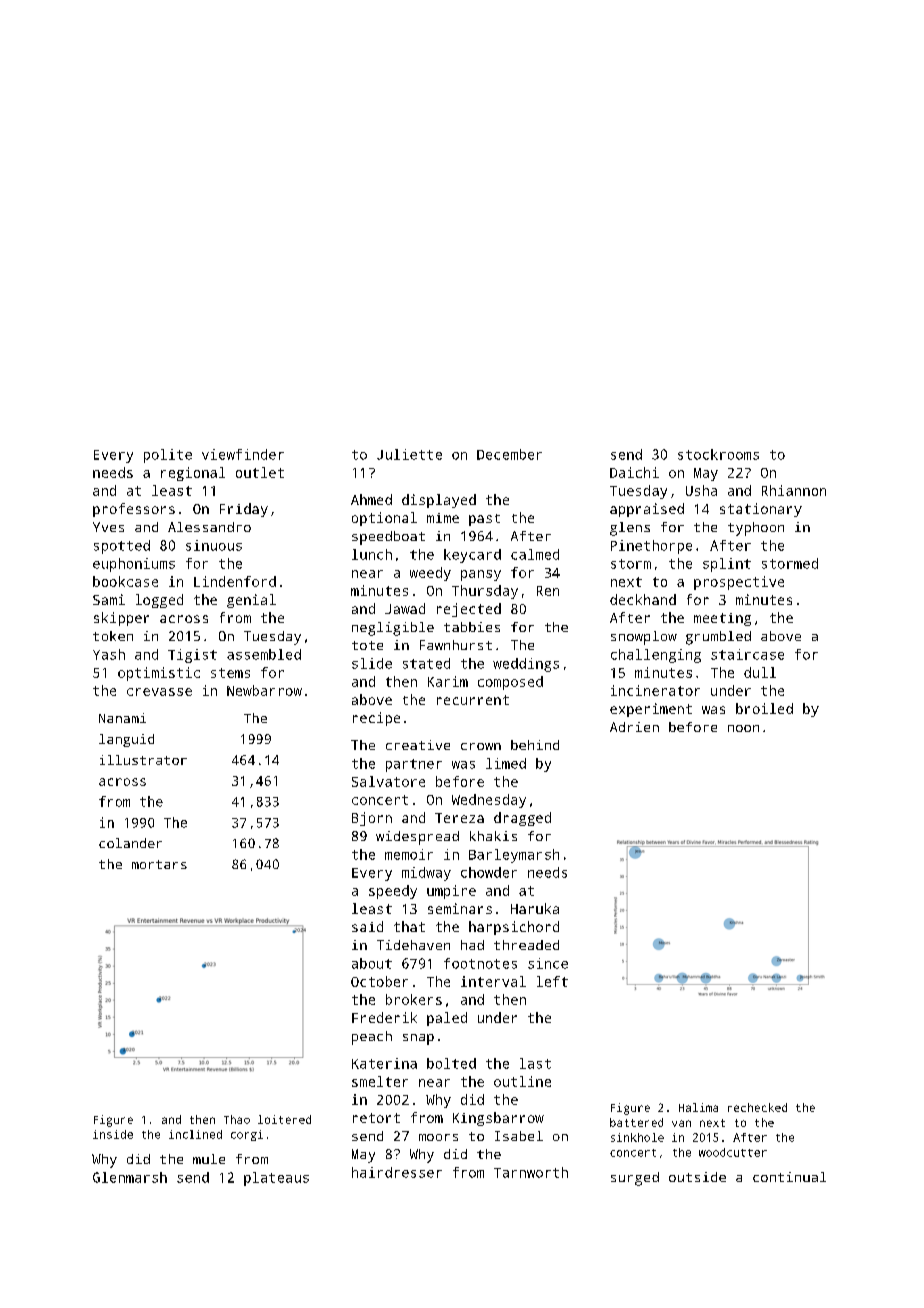 This screenshot has width=924, height=1308. What do you see at coordinates (130, 1177) in the screenshot?
I see `Glenmarsh` at bounding box center [130, 1177].
